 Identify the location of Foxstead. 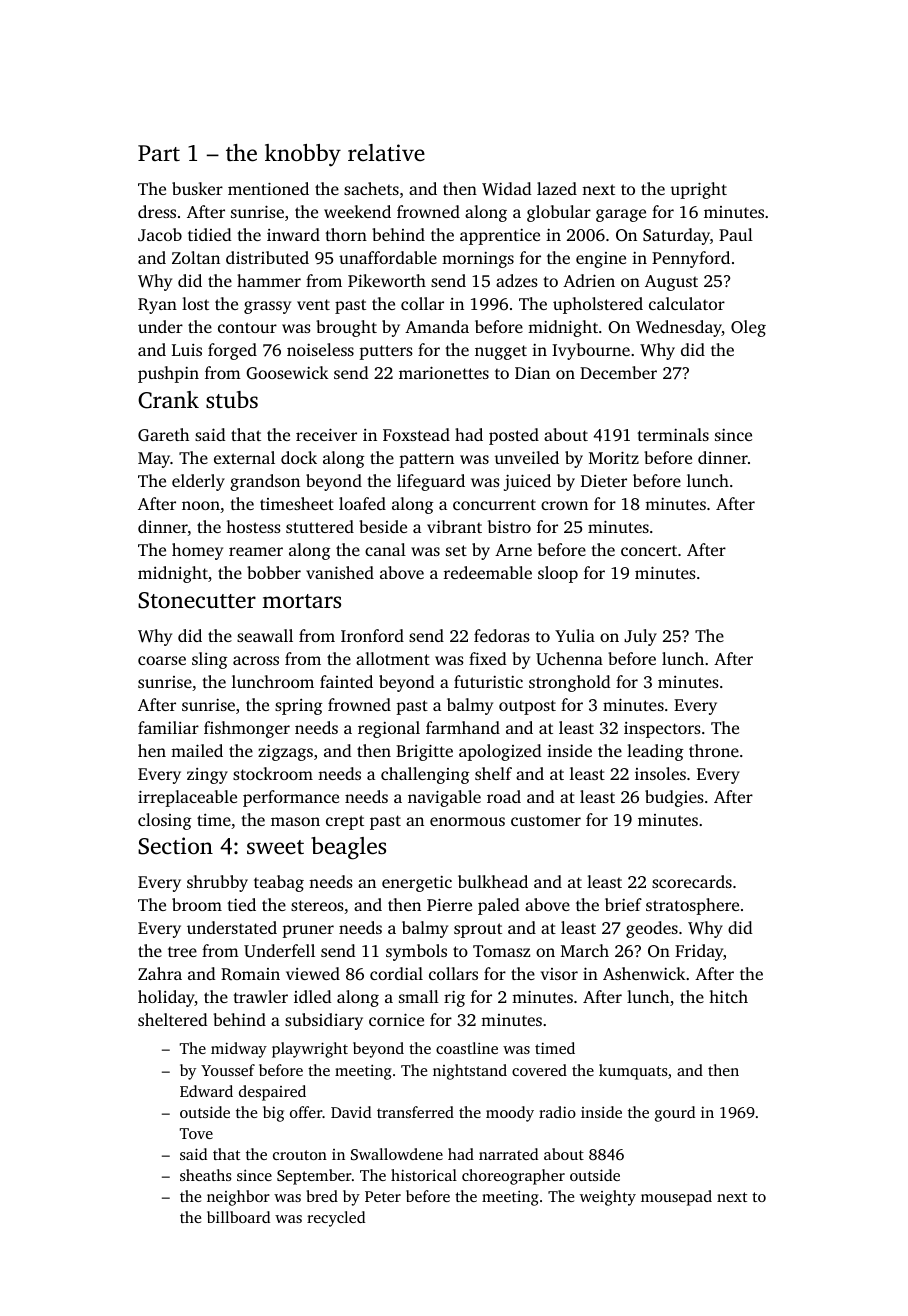
(416, 434).
